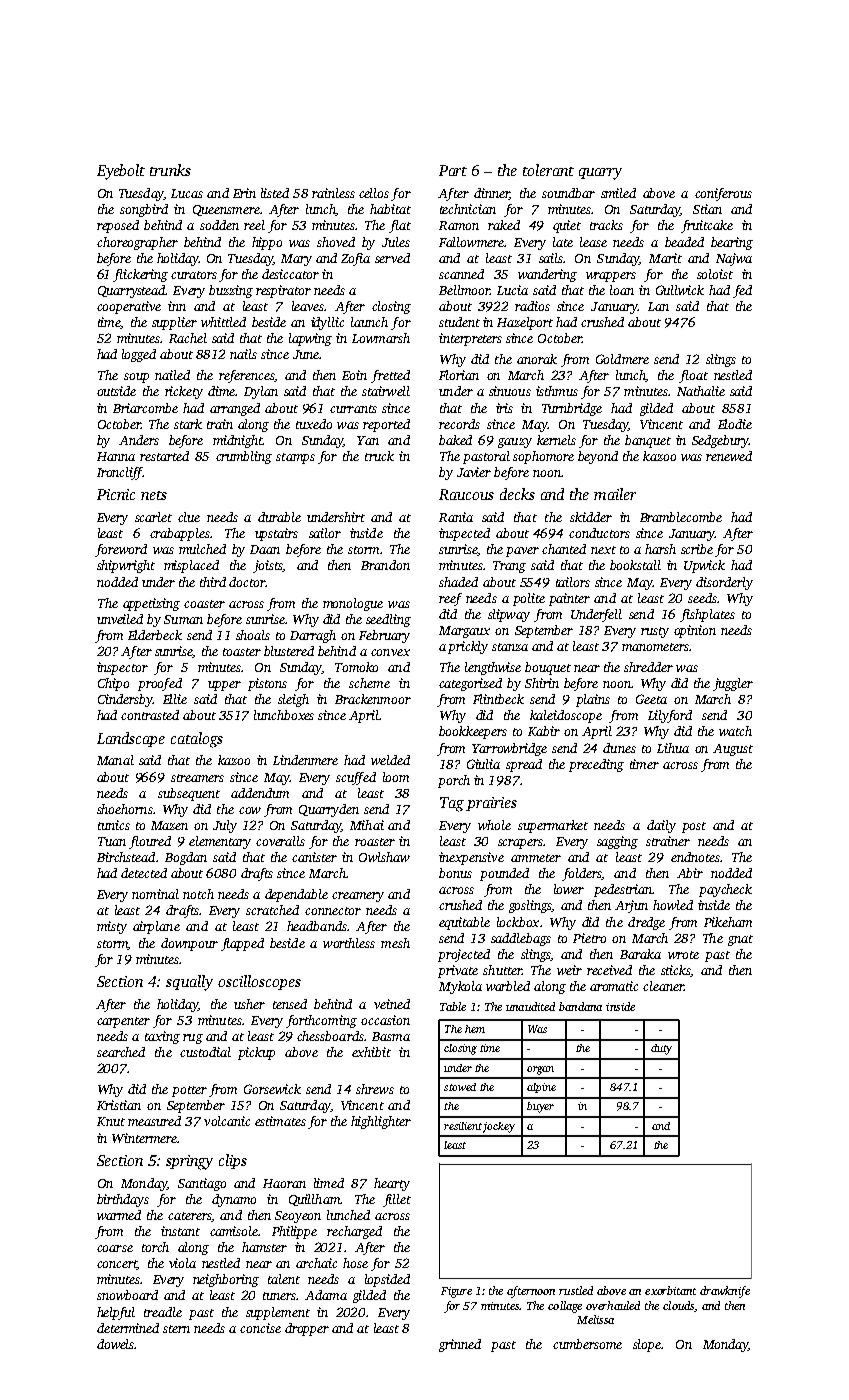 The height and width of the page is (1400, 849). What do you see at coordinates (260, 1328) in the page?
I see `concise` at bounding box center [260, 1328].
